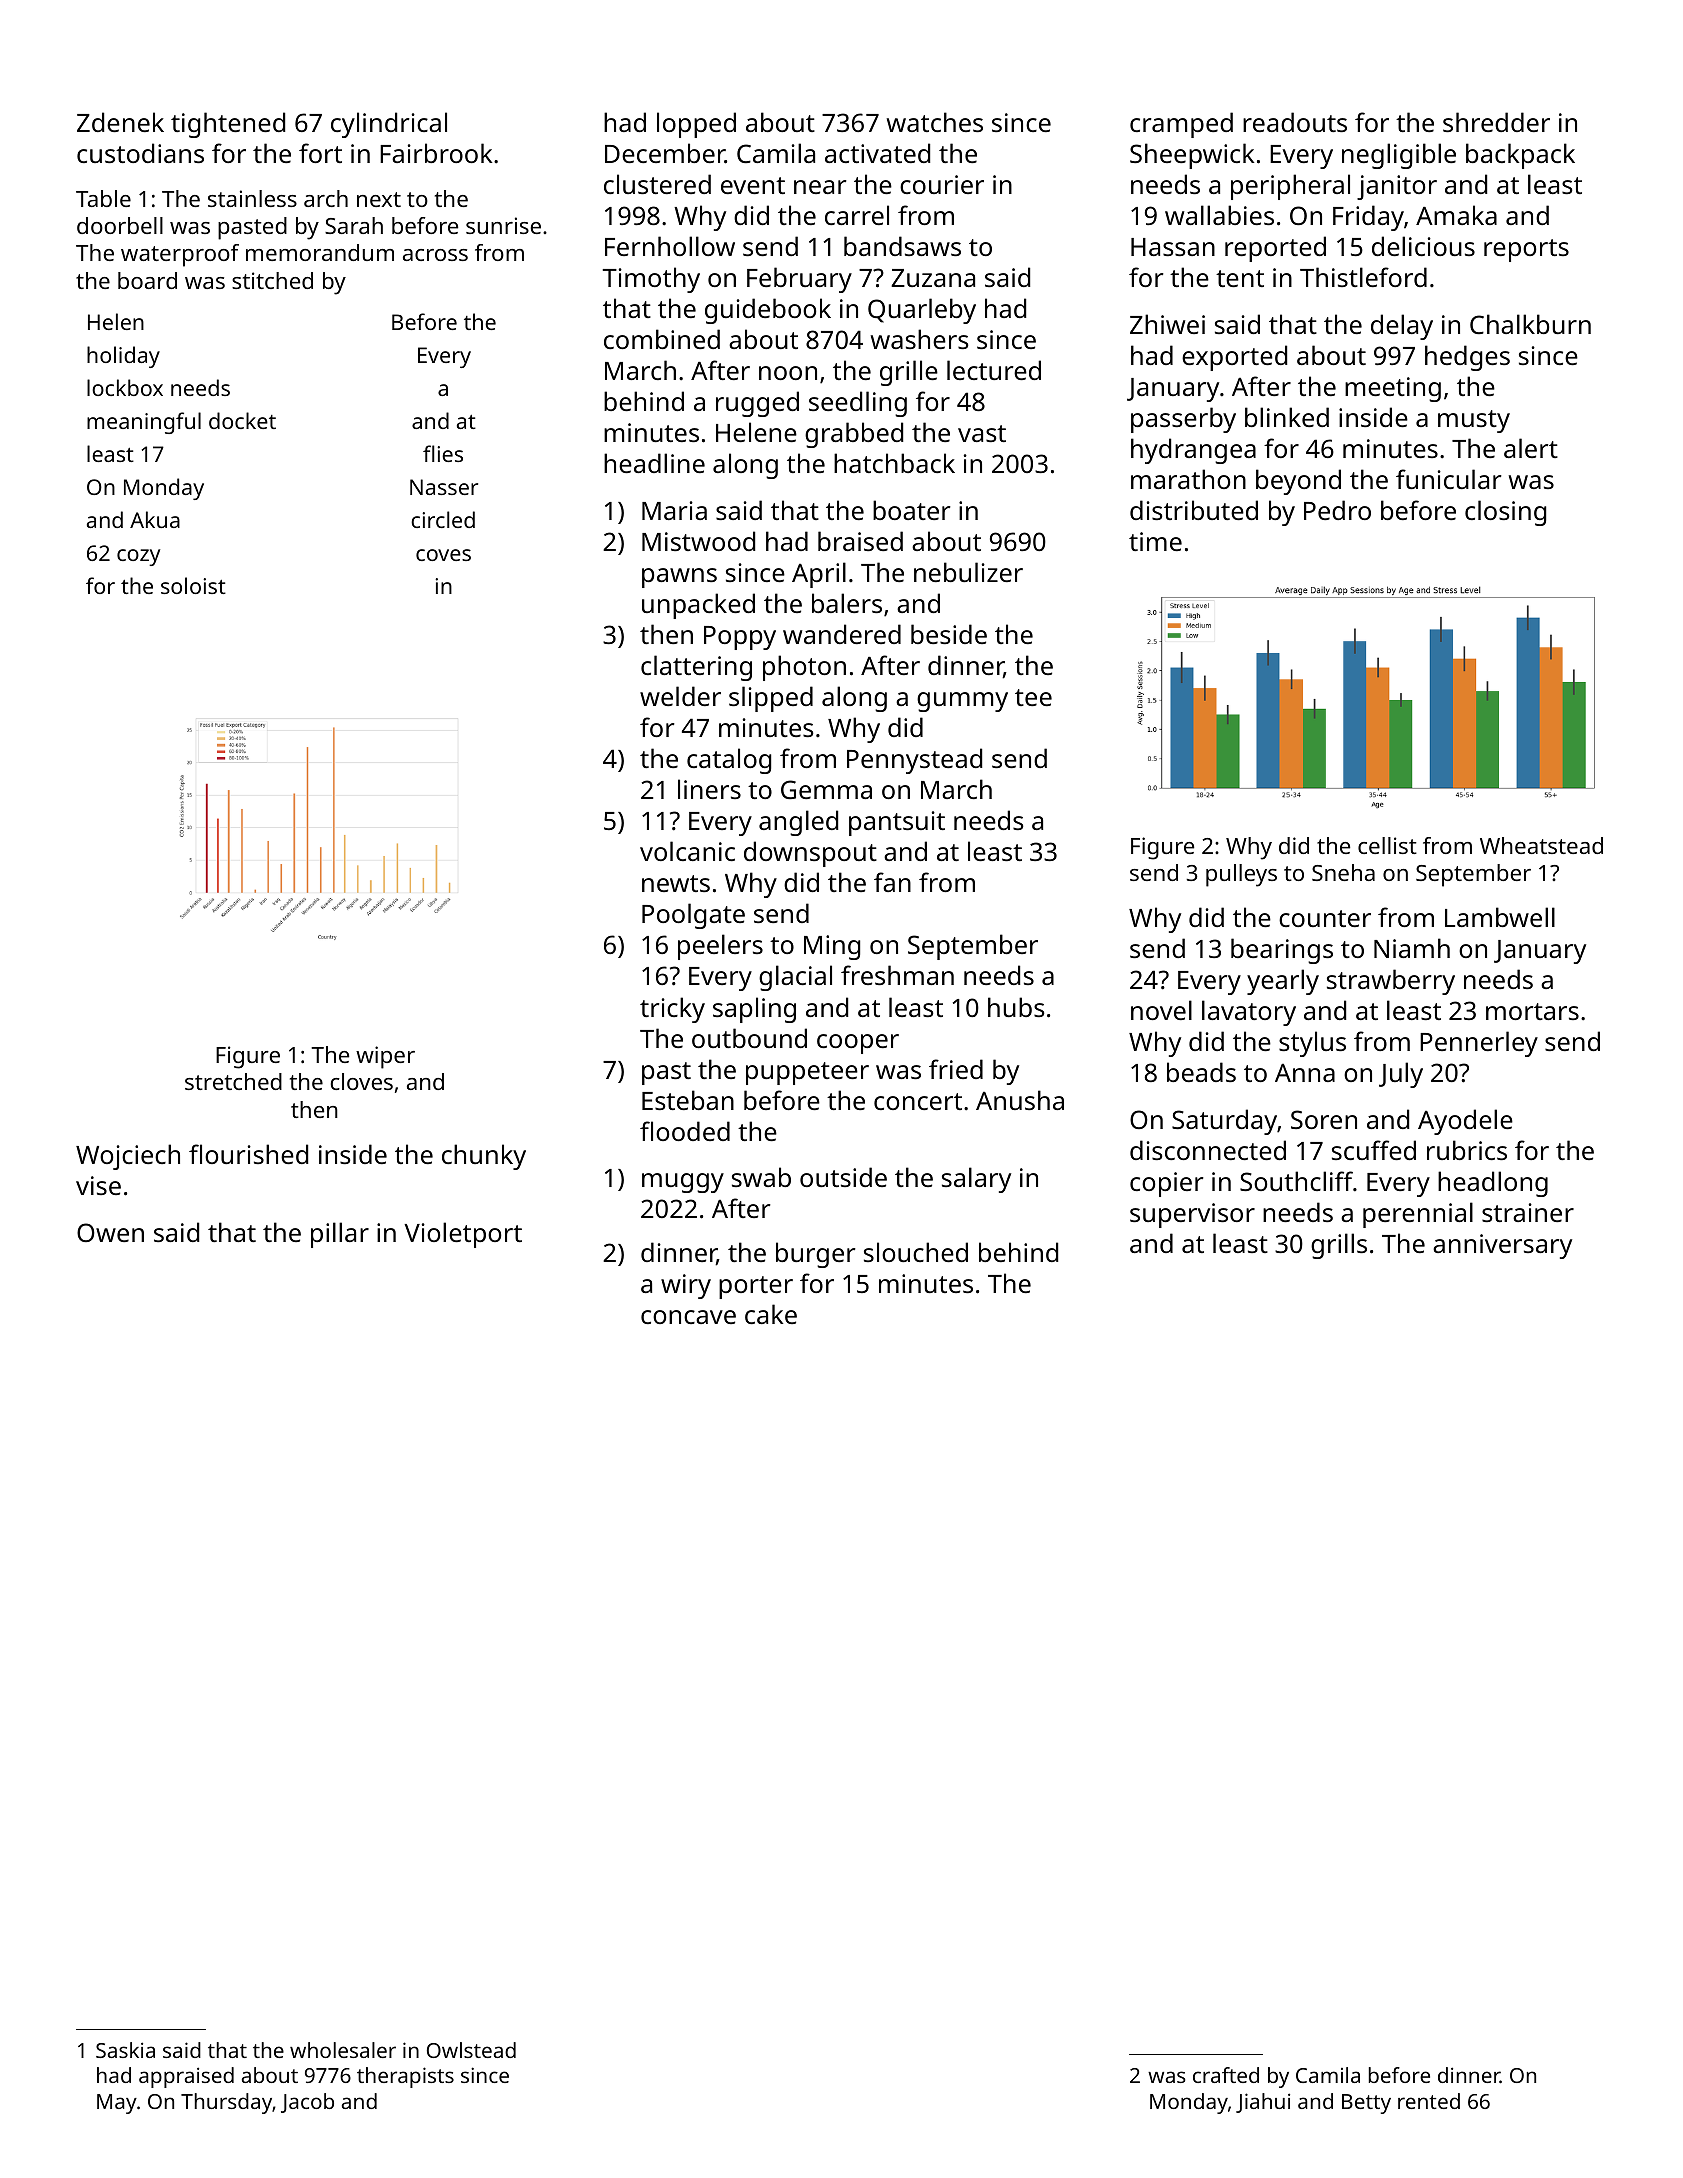 The height and width of the screenshot is (2178, 1683). I want to click on beside, so click(949, 634).
